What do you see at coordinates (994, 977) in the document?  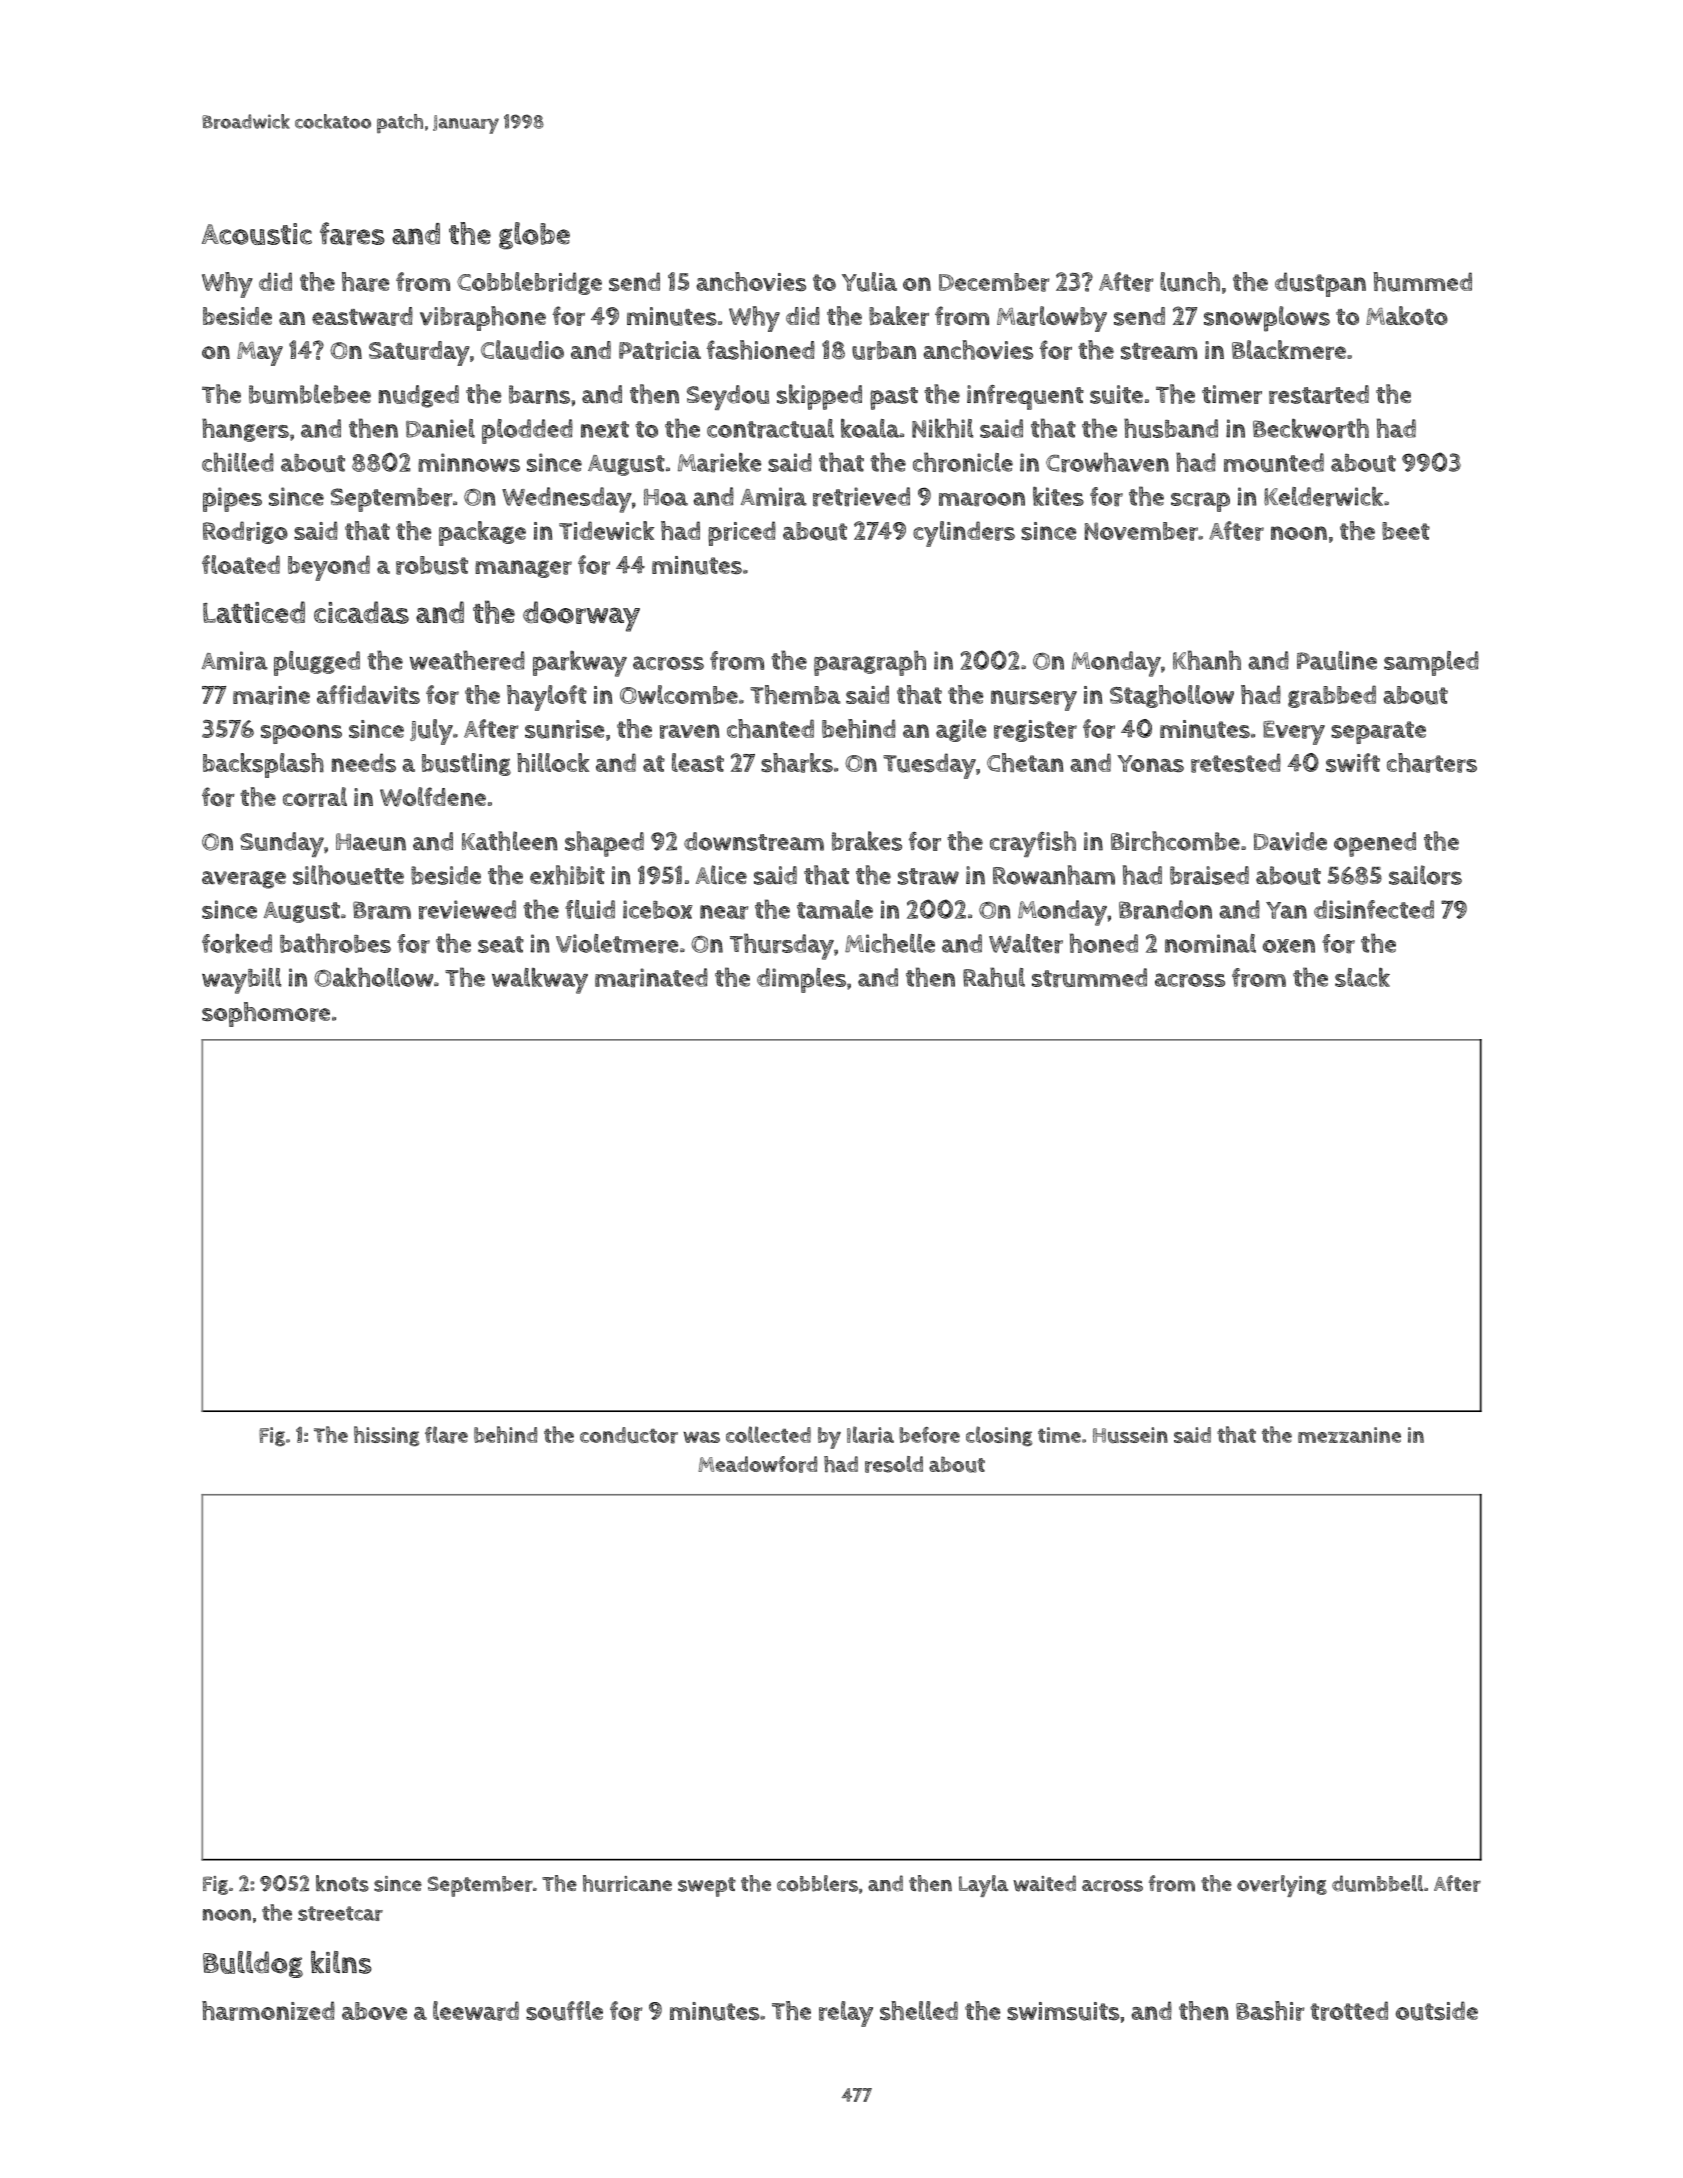 I see `Rahul` at bounding box center [994, 977].
